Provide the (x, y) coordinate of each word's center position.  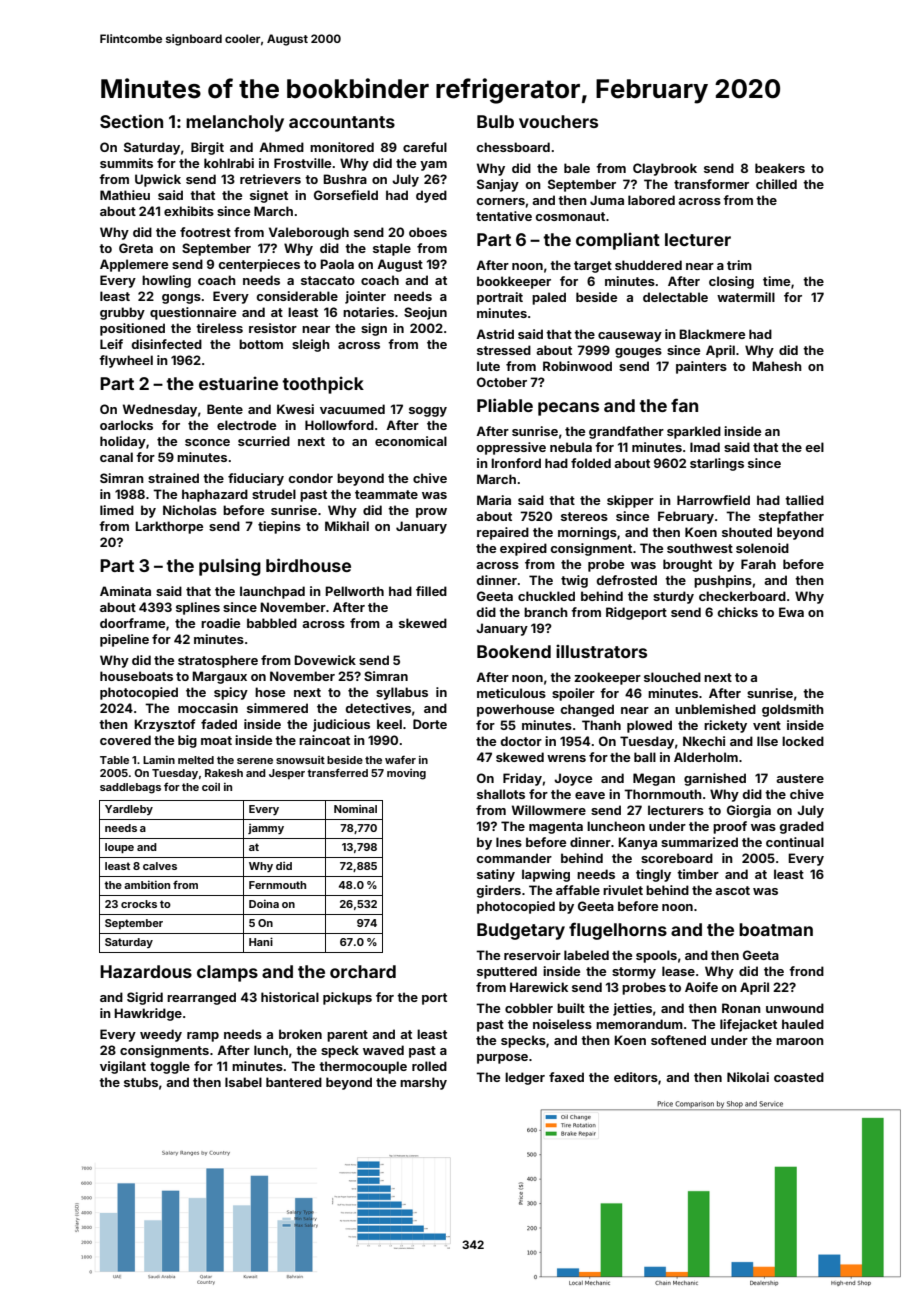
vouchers (558, 121)
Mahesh (777, 366)
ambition (147, 885)
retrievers (270, 179)
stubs (141, 1082)
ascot (732, 890)
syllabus (402, 693)
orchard (363, 971)
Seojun (425, 313)
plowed (649, 726)
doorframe (132, 623)
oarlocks (126, 425)
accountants (342, 122)
